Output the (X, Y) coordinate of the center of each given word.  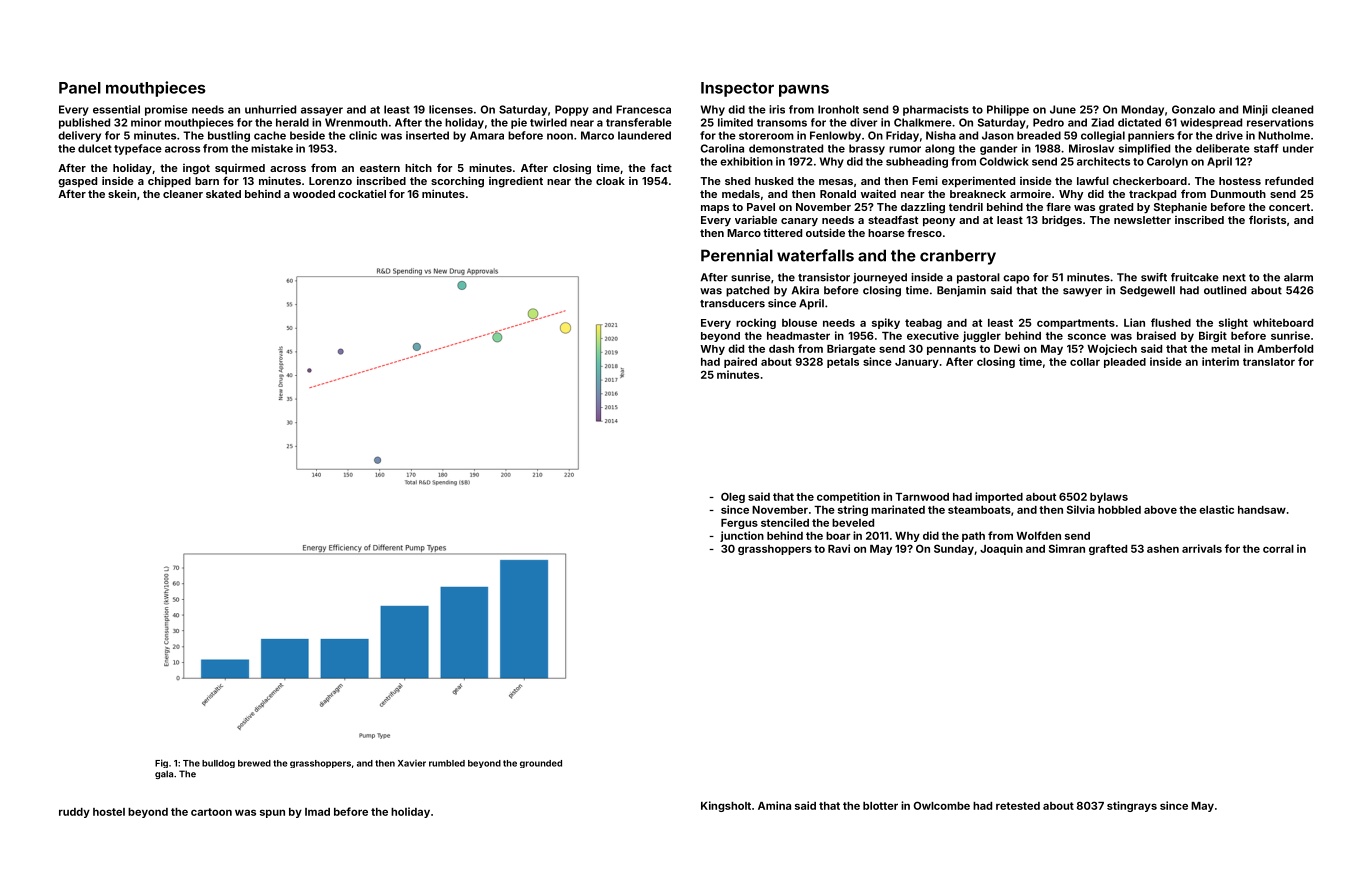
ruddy (74, 813)
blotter (880, 806)
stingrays (1132, 806)
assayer (322, 111)
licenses (451, 109)
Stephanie (1180, 207)
